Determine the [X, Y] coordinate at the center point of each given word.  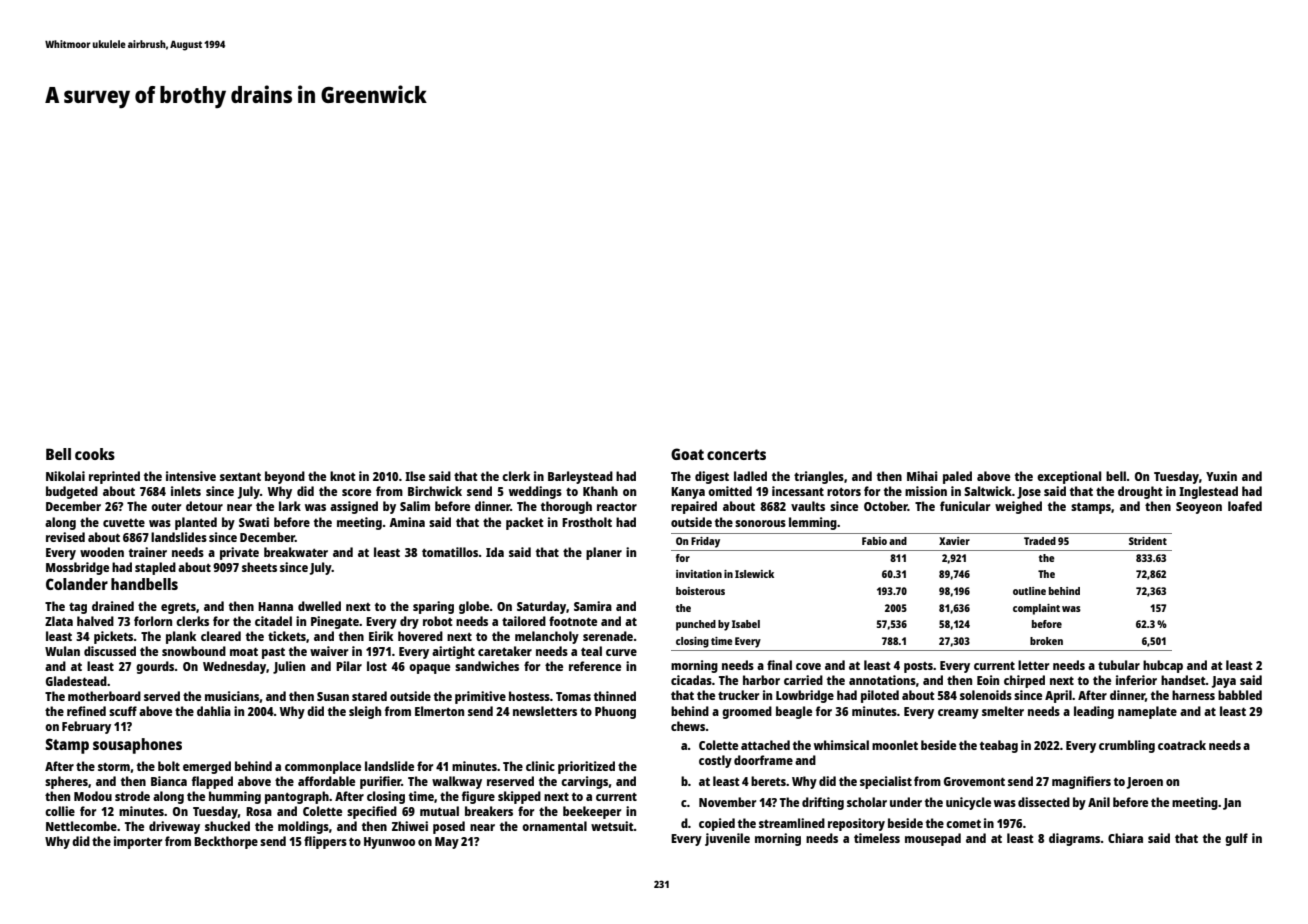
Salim [415, 506]
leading [1094, 712]
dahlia [214, 711]
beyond [285, 477]
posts [918, 667]
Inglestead [1208, 492]
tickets [287, 636]
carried [803, 680]
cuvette [124, 523]
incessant [798, 491]
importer [138, 842]
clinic [540, 766]
